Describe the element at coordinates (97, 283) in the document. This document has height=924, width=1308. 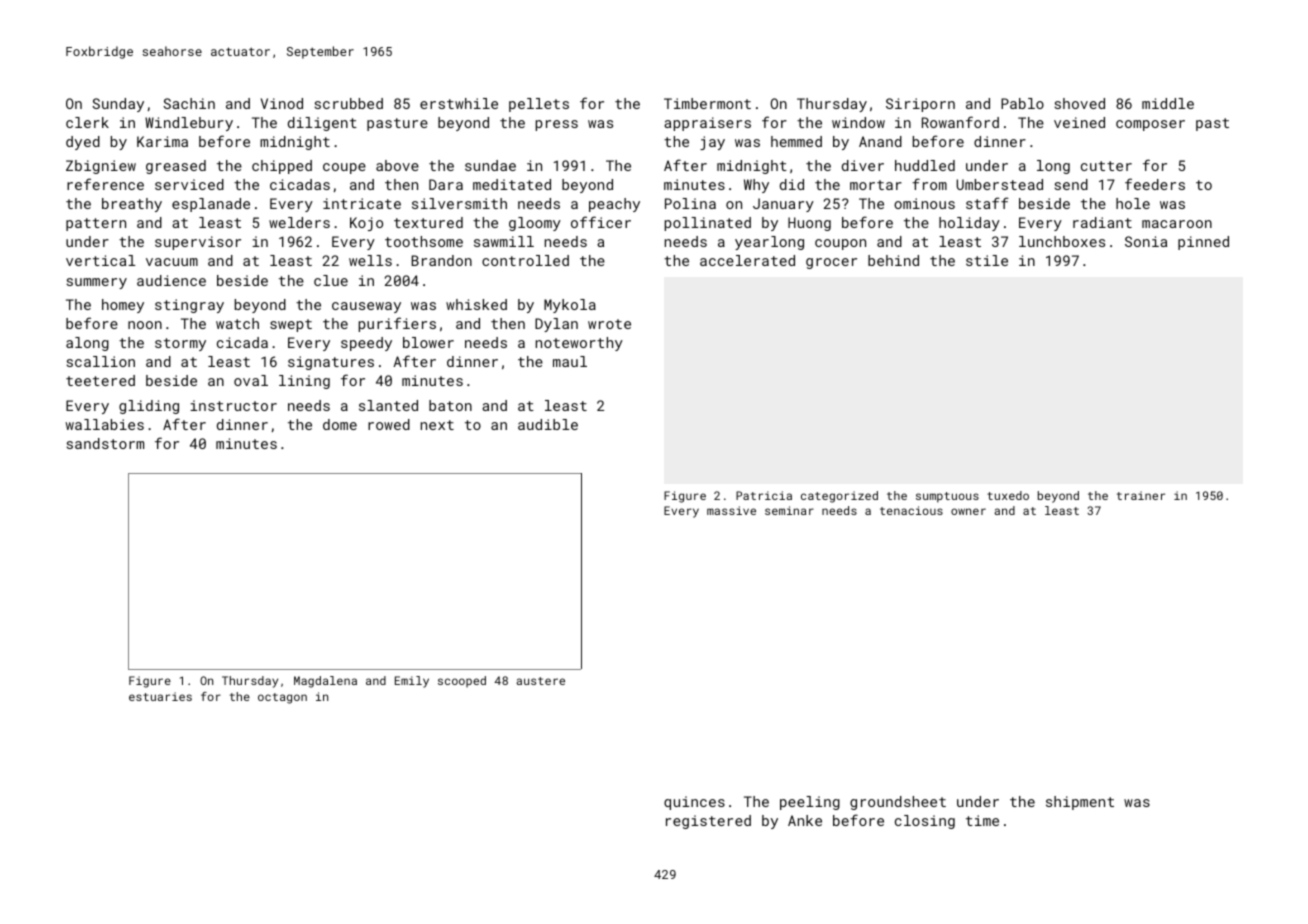
I see `summery` at that location.
